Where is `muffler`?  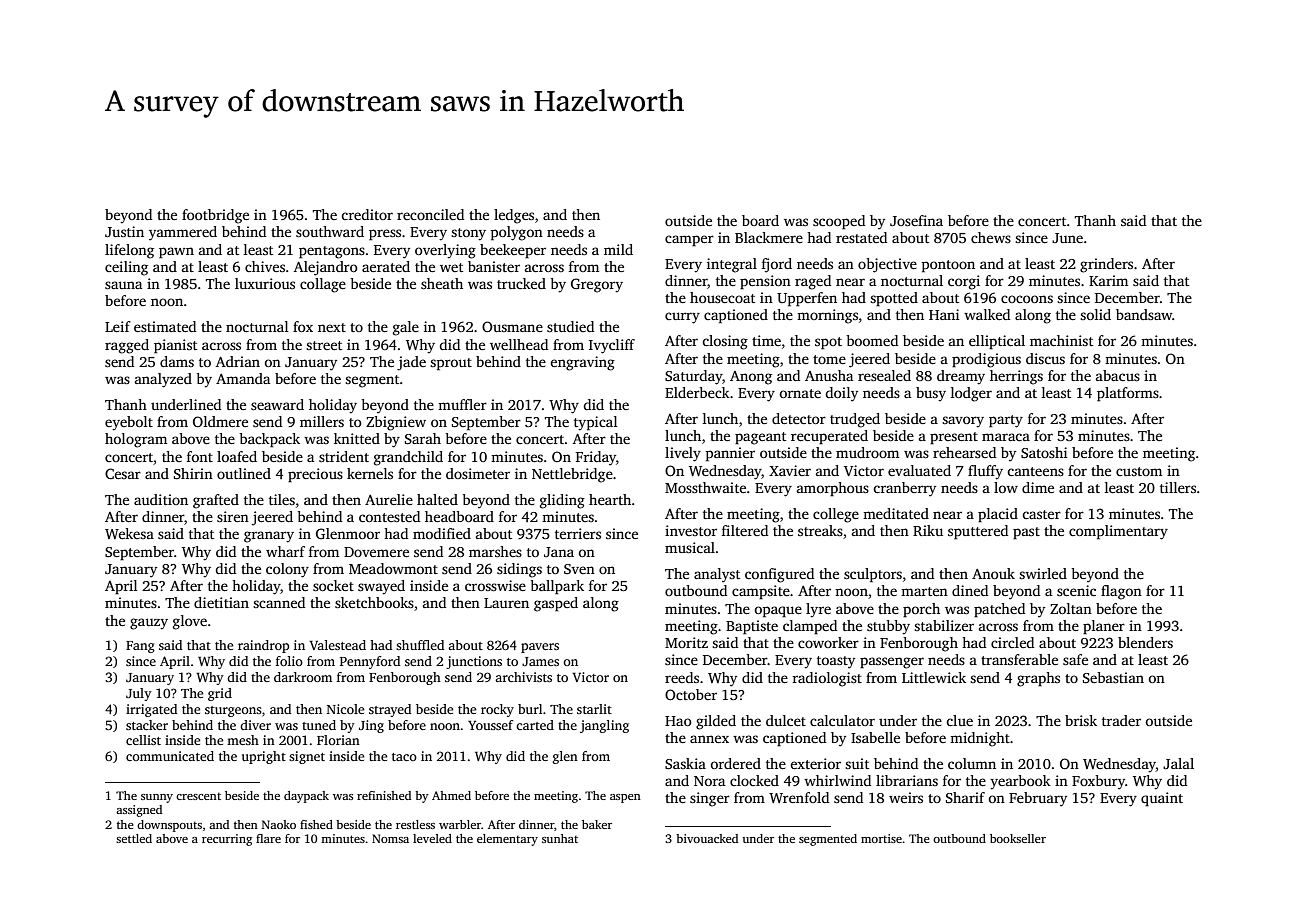
muffler is located at coordinates (462, 404).
